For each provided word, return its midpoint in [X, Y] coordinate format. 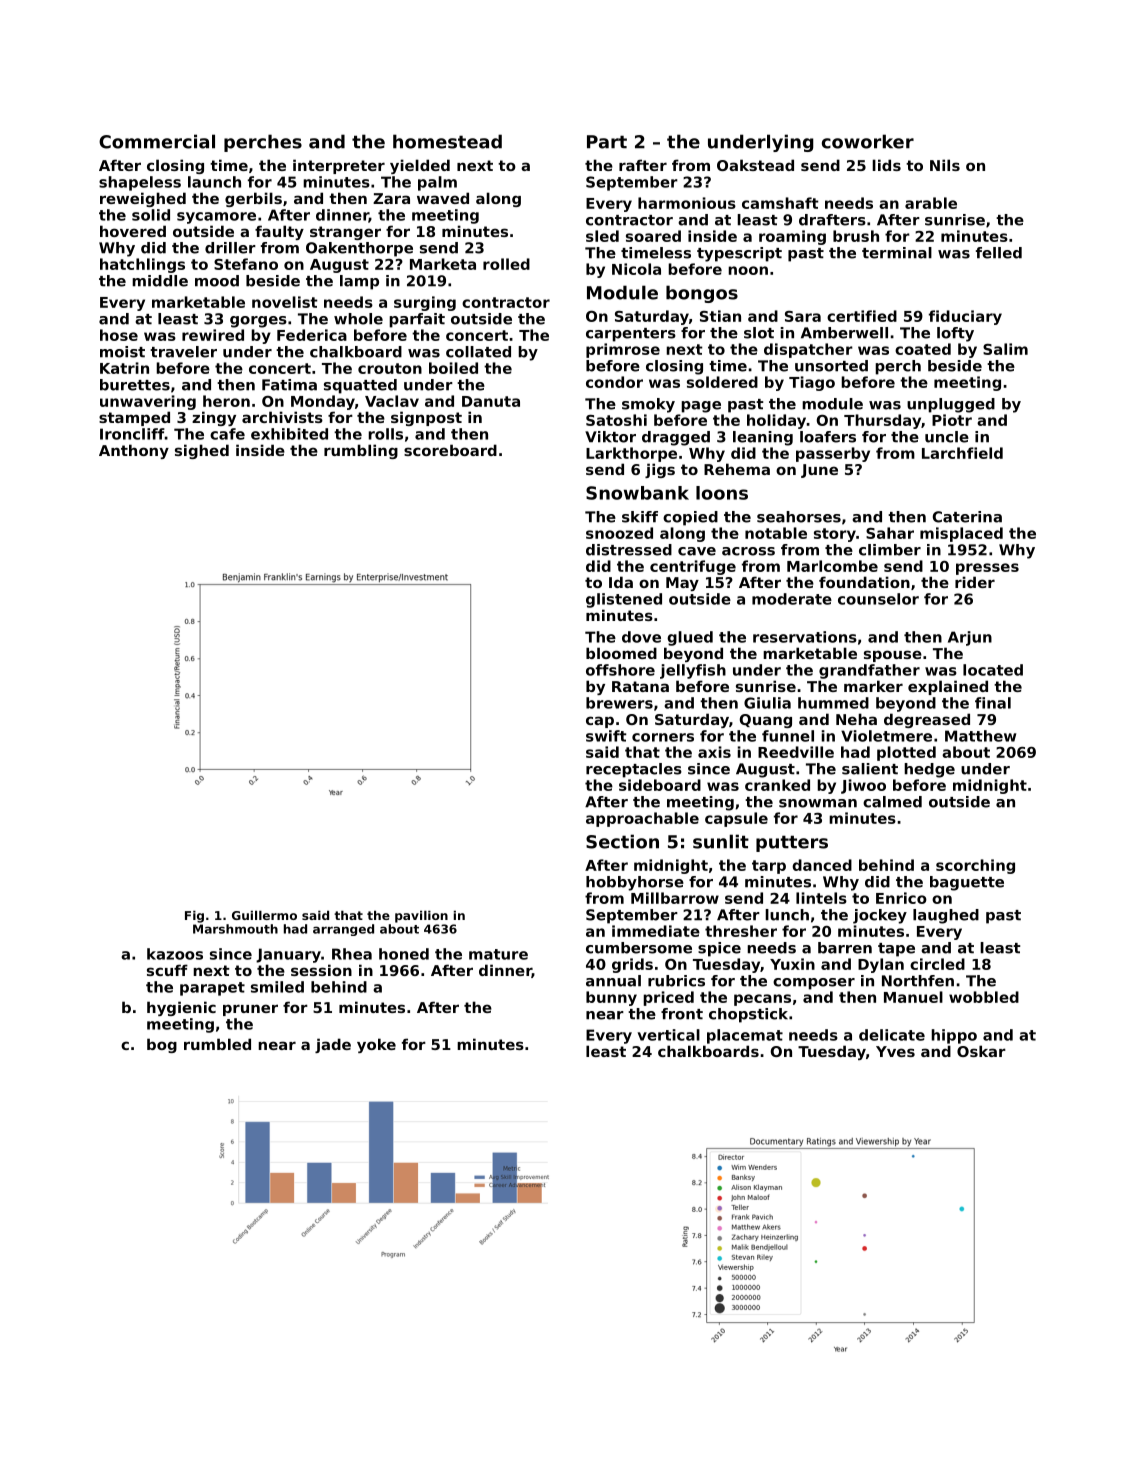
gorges [258, 322]
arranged [343, 930]
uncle [947, 437]
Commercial [157, 141]
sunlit [721, 841]
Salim [1005, 349]
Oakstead [755, 165]
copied [690, 518]
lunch [787, 915]
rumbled [217, 1044]
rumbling [361, 451]
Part [607, 142]
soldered [722, 382]
